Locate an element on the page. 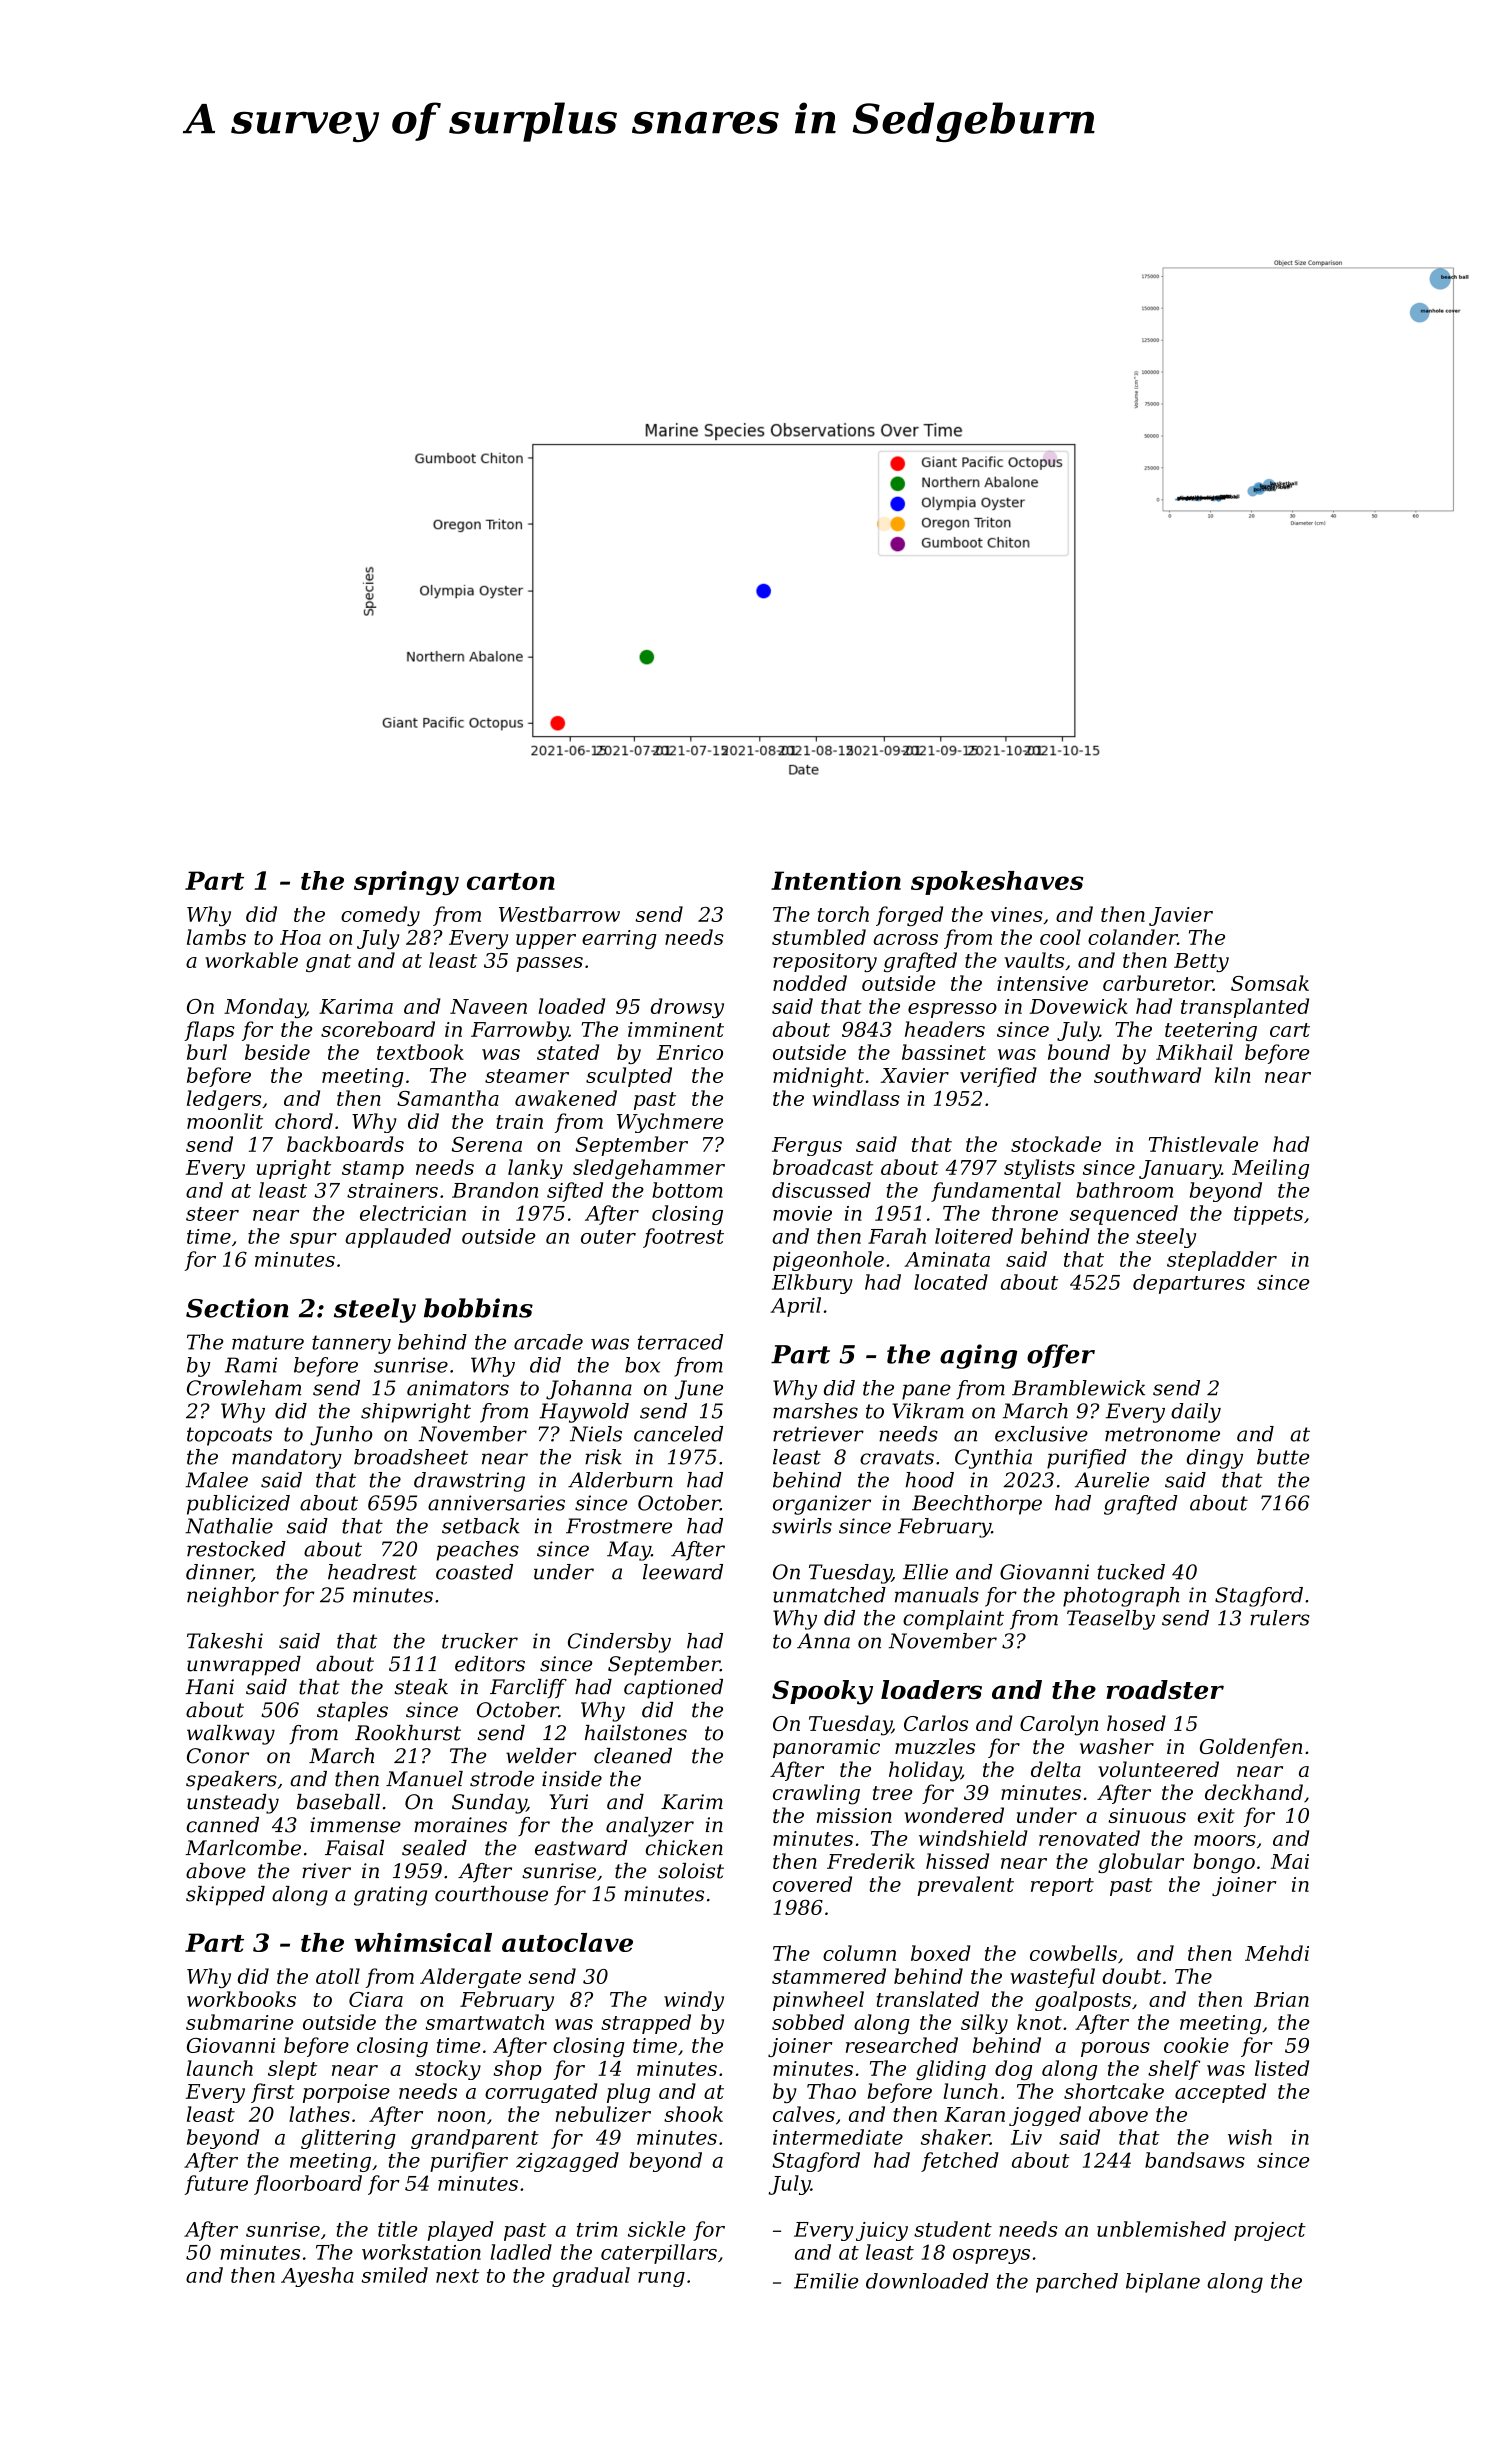 This page has width=1496, height=2464. Teaselby is located at coordinates (1111, 1620).
